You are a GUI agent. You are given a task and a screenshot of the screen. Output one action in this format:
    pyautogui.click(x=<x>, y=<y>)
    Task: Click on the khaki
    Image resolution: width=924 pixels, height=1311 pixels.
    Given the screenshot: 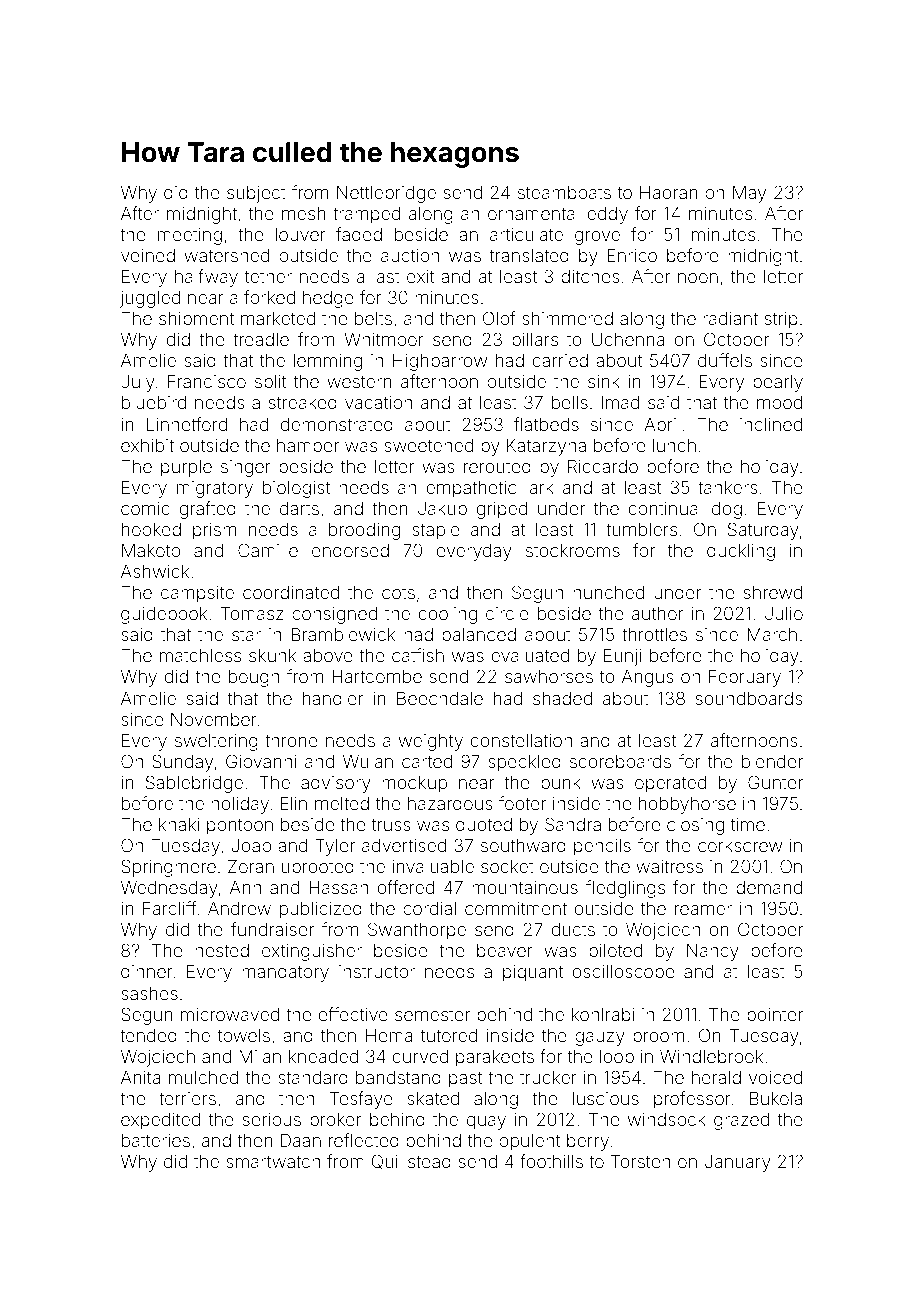 What is the action you would take?
    pyautogui.click(x=179, y=824)
